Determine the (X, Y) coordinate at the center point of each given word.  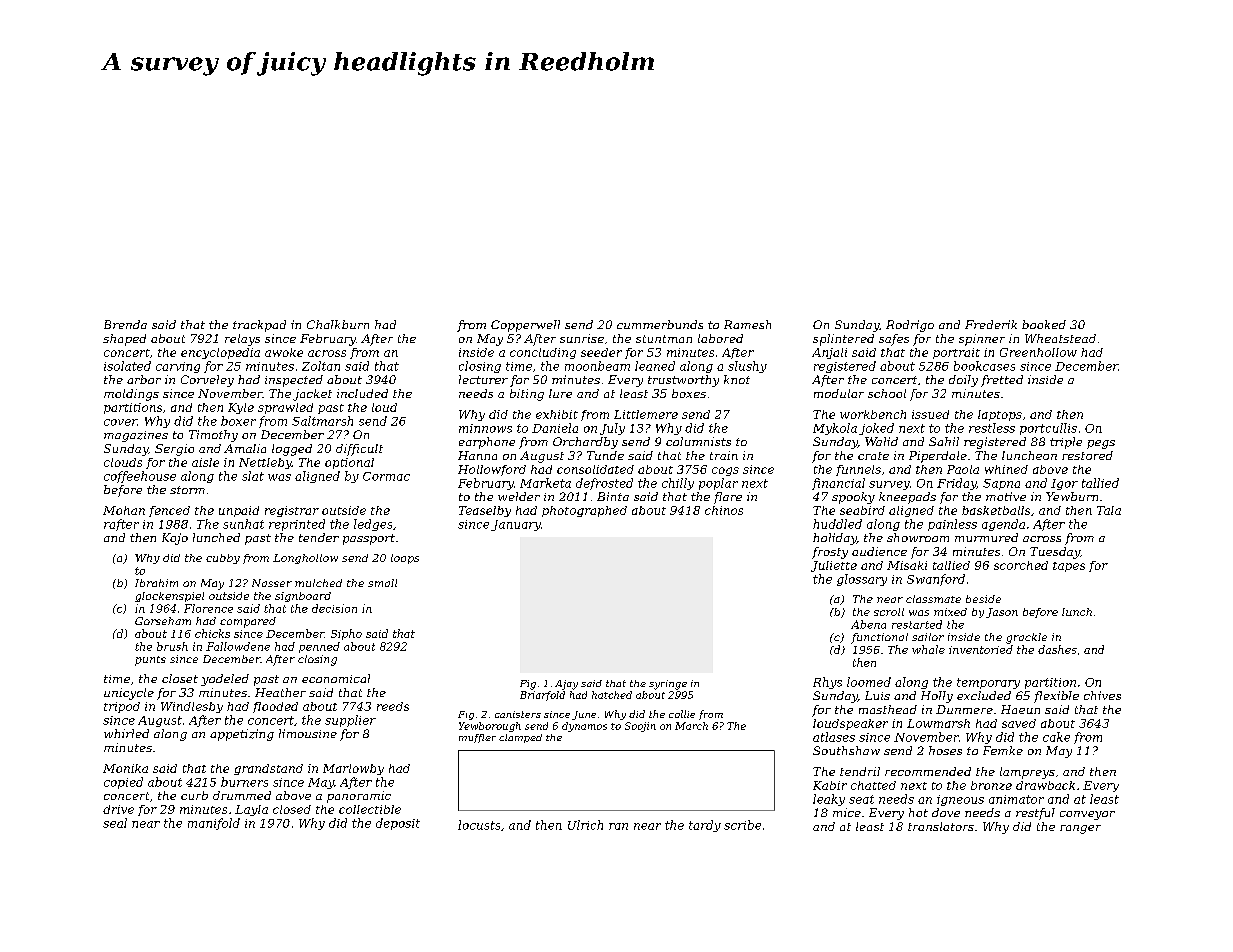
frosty (830, 553)
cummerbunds (660, 324)
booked (1044, 324)
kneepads (907, 498)
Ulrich (585, 825)
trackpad (259, 326)
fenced (169, 511)
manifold (214, 824)
